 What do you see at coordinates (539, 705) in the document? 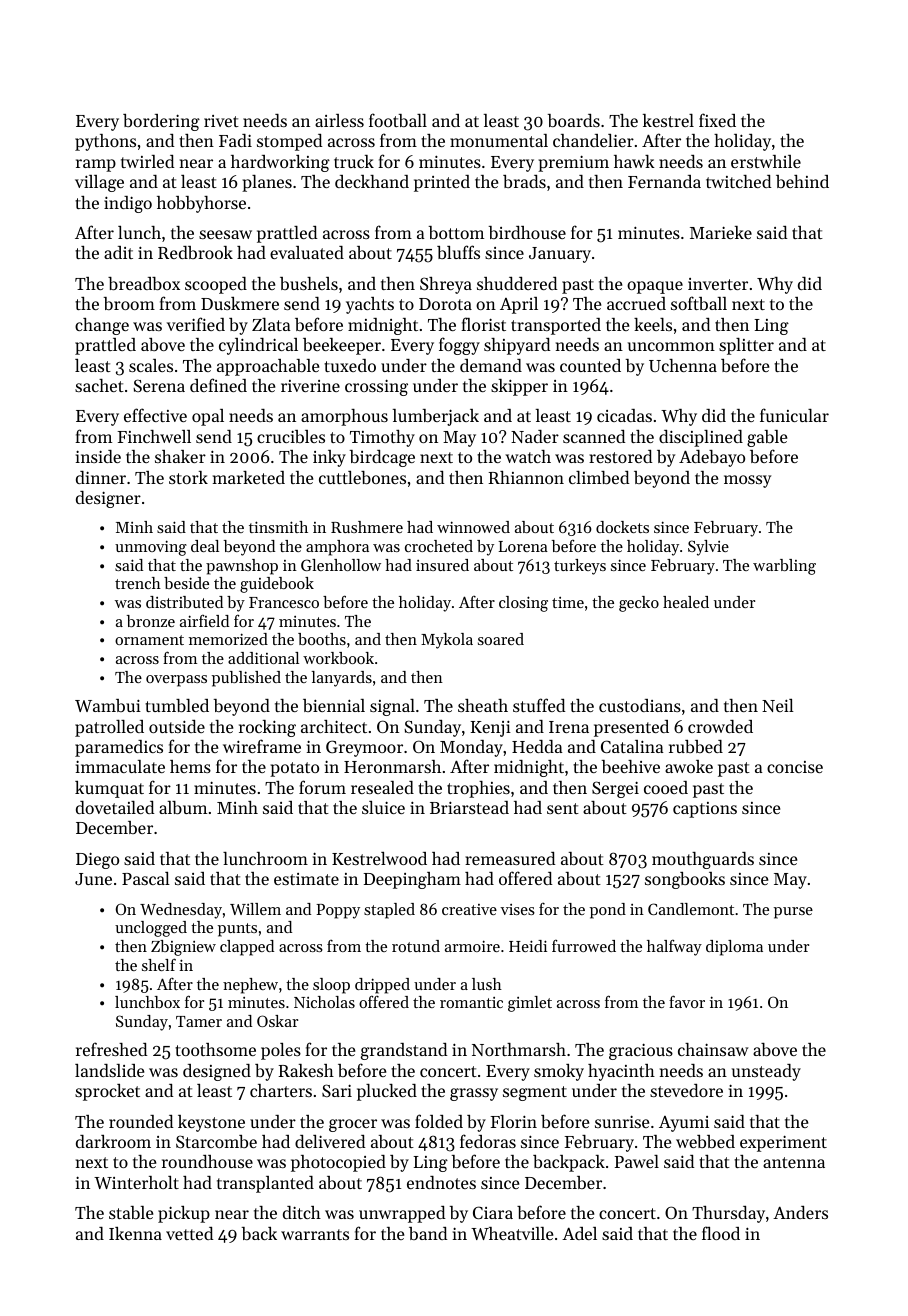
I see `stuffed` at bounding box center [539, 705].
